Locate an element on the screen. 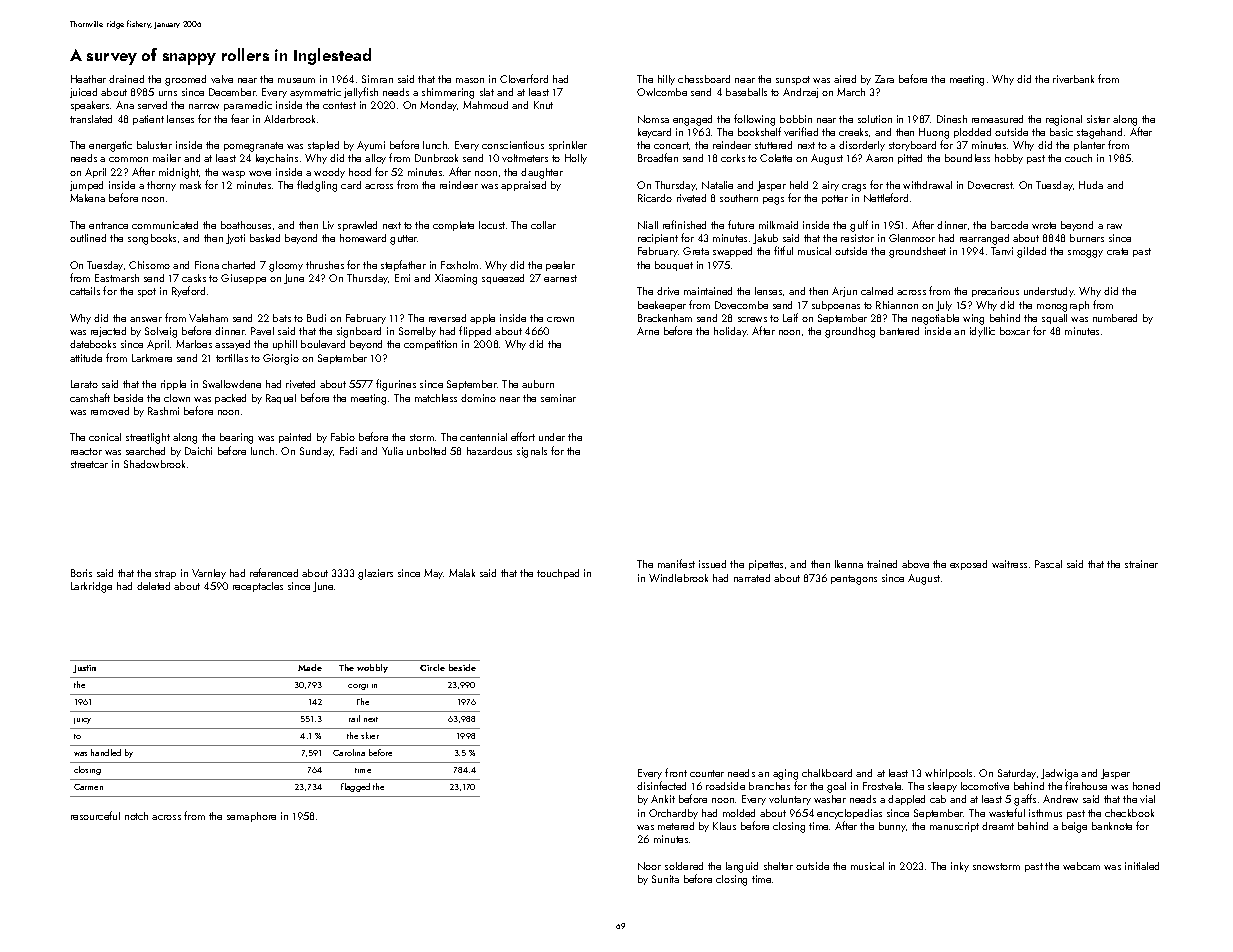  notch is located at coordinates (136, 816).
